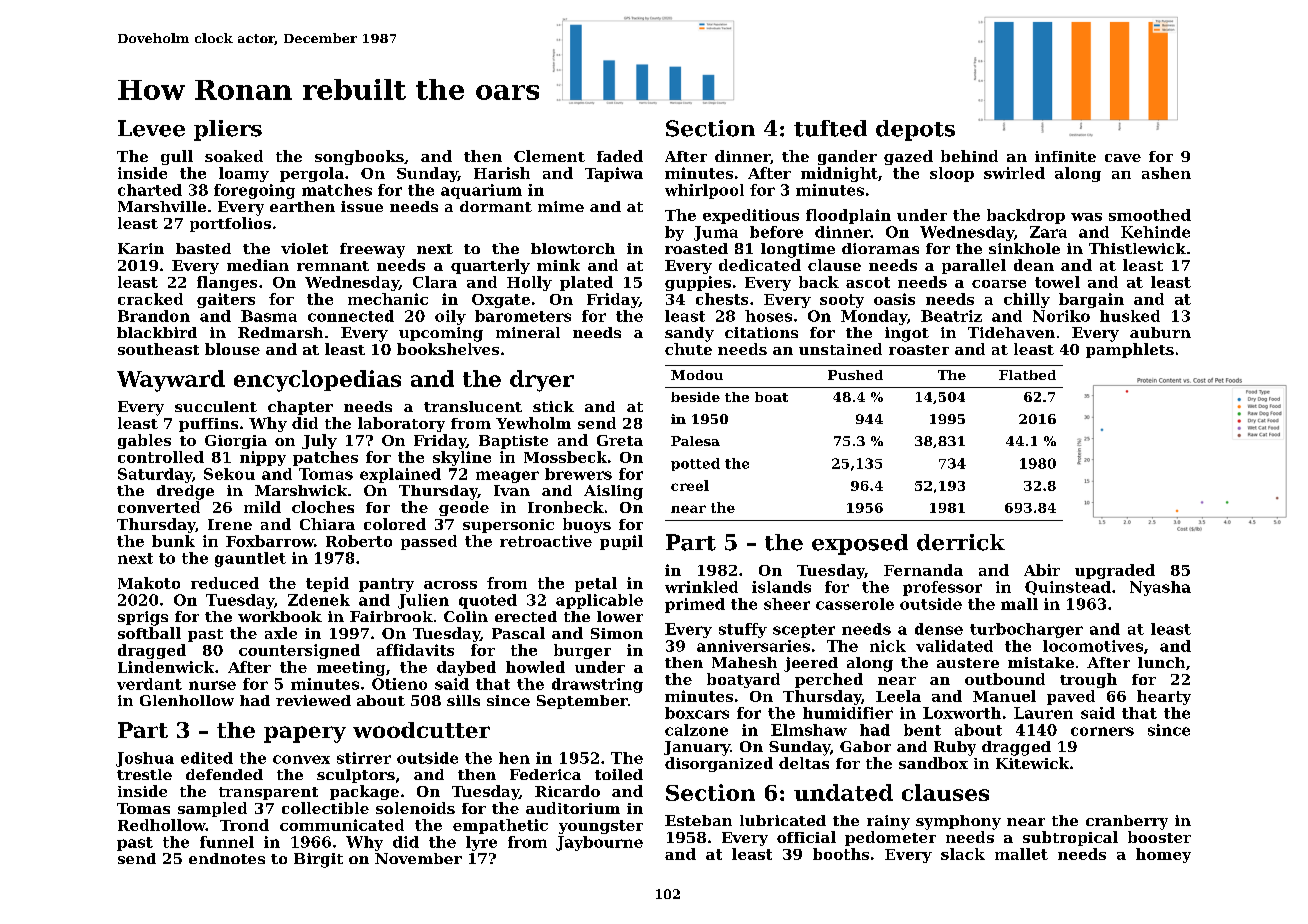 This image has height=924, width=1308. I want to click on pliers, so click(228, 130).
